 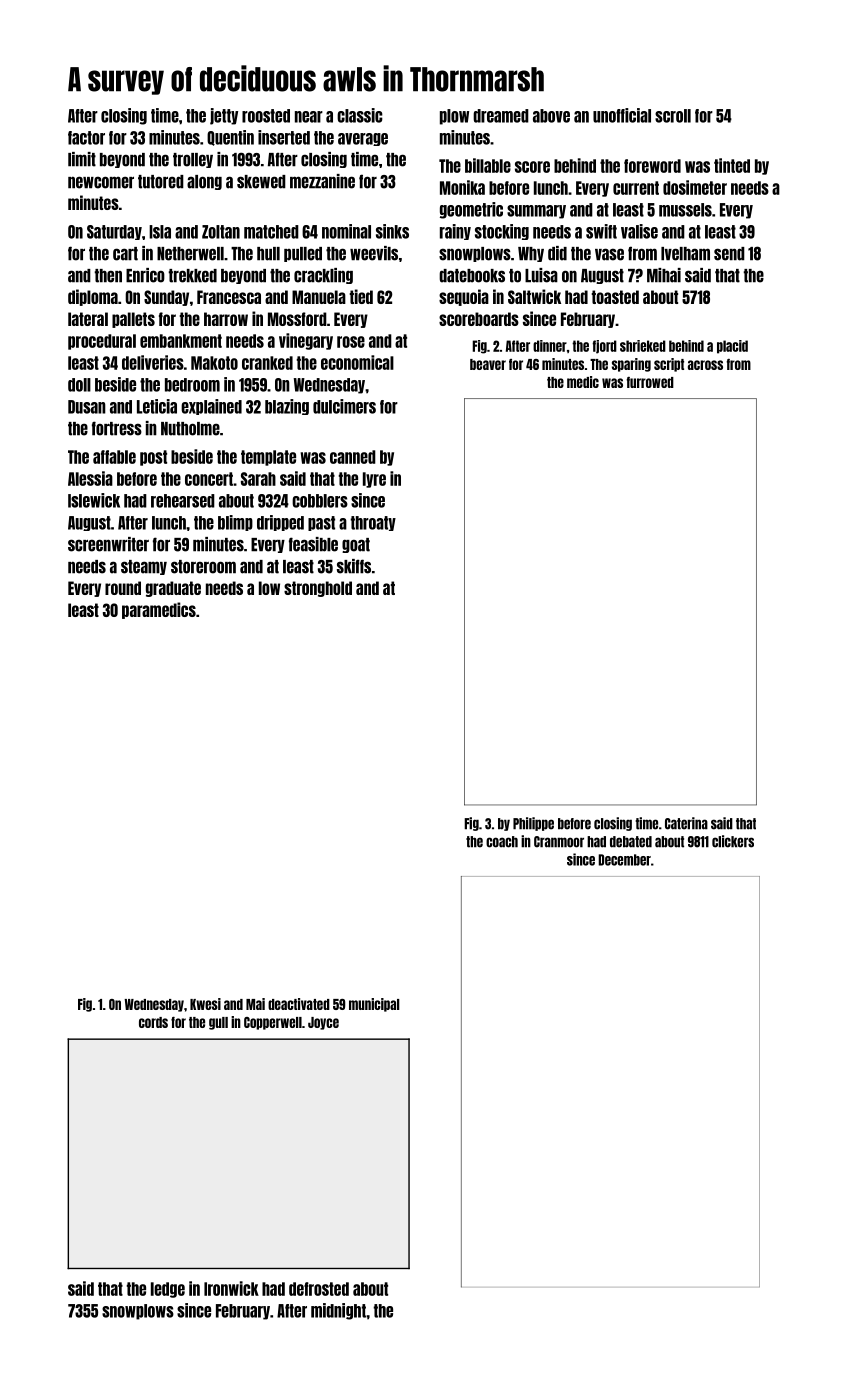 I want to click on send, so click(x=729, y=254).
